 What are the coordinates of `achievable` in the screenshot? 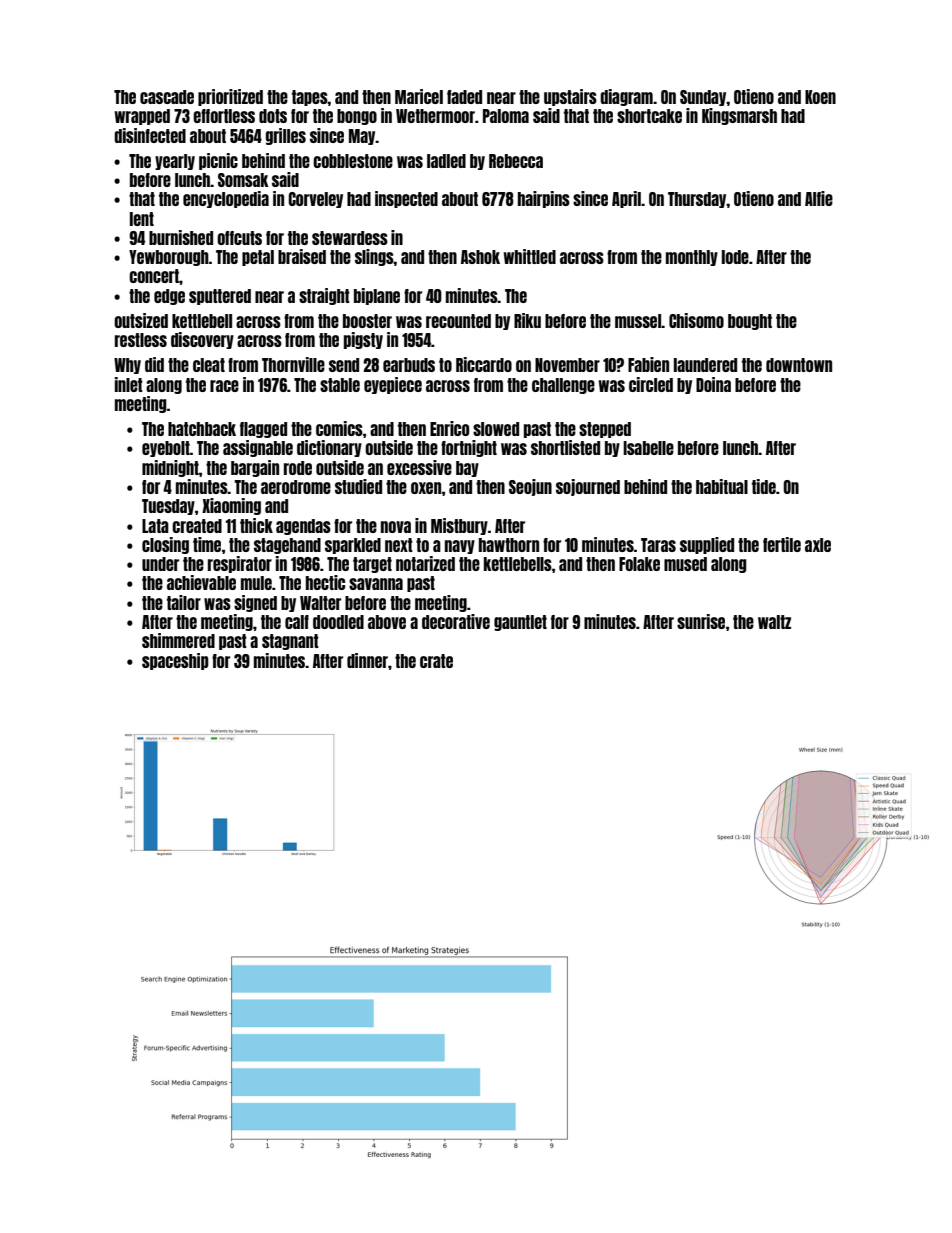 It's located at (201, 582).
